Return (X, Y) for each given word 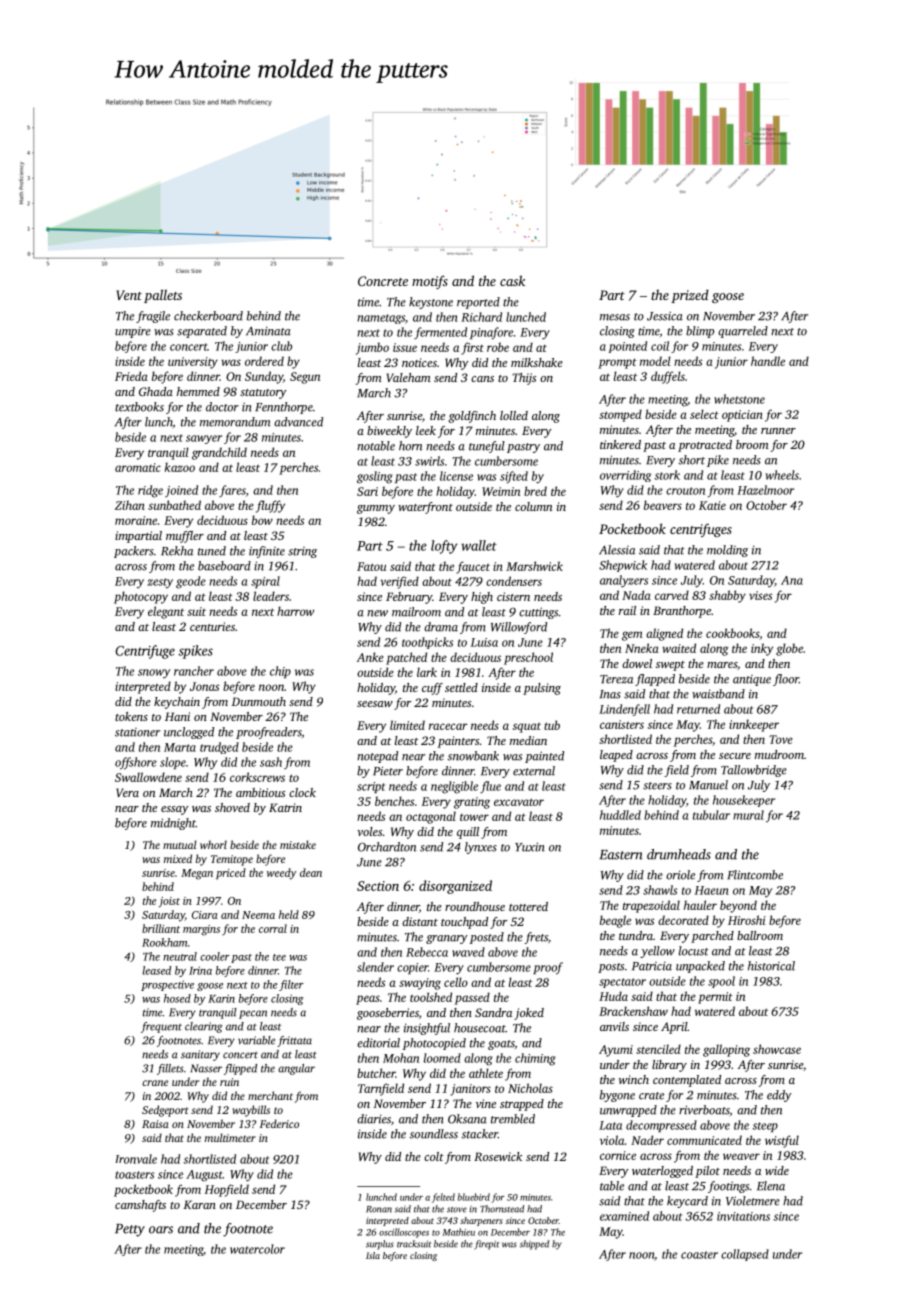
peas (368, 1000)
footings (728, 1187)
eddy (779, 1096)
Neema (258, 915)
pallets (163, 296)
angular (296, 1069)
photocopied (434, 1044)
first (472, 348)
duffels (668, 377)
